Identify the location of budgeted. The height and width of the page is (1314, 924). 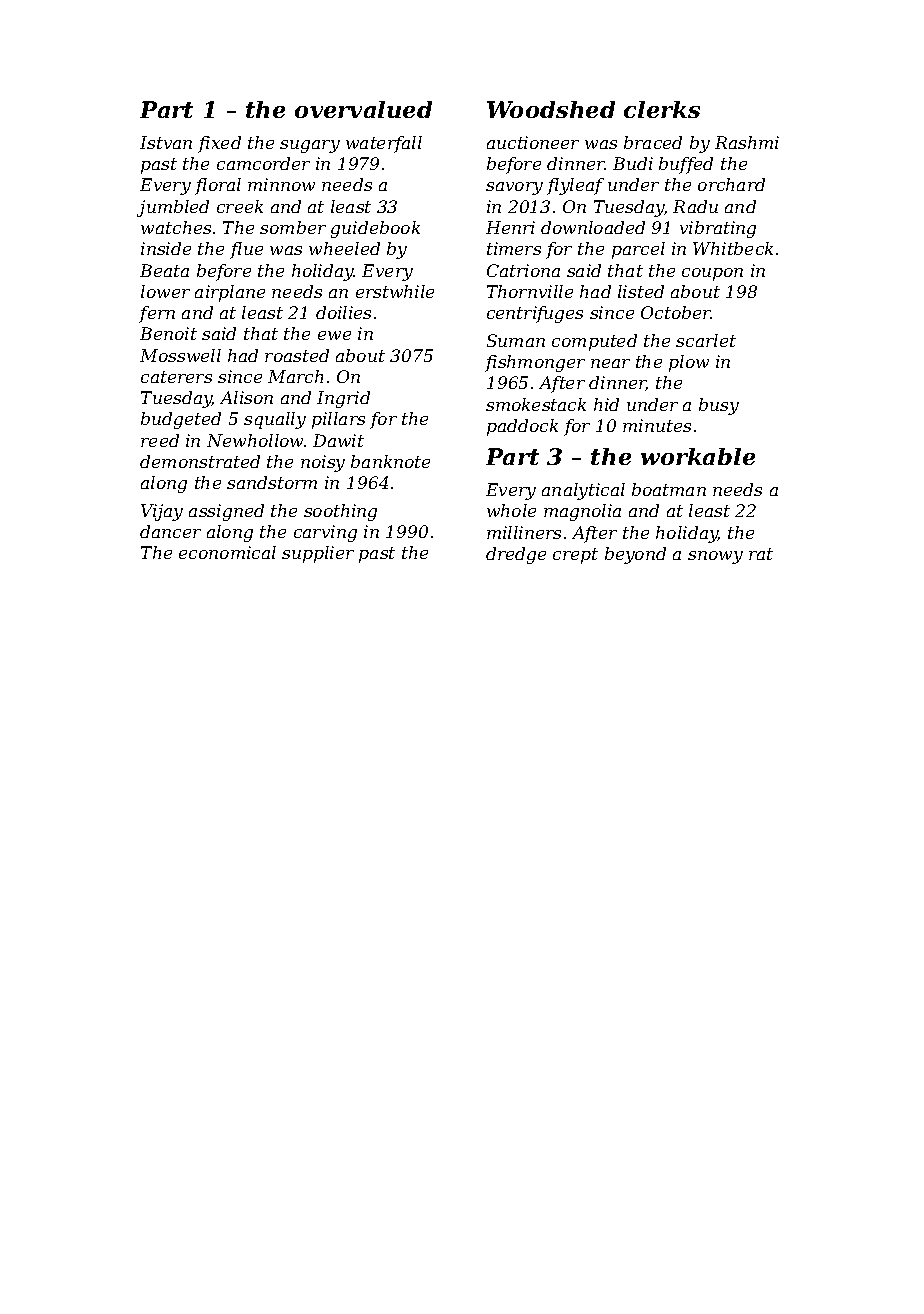
(181, 420).
